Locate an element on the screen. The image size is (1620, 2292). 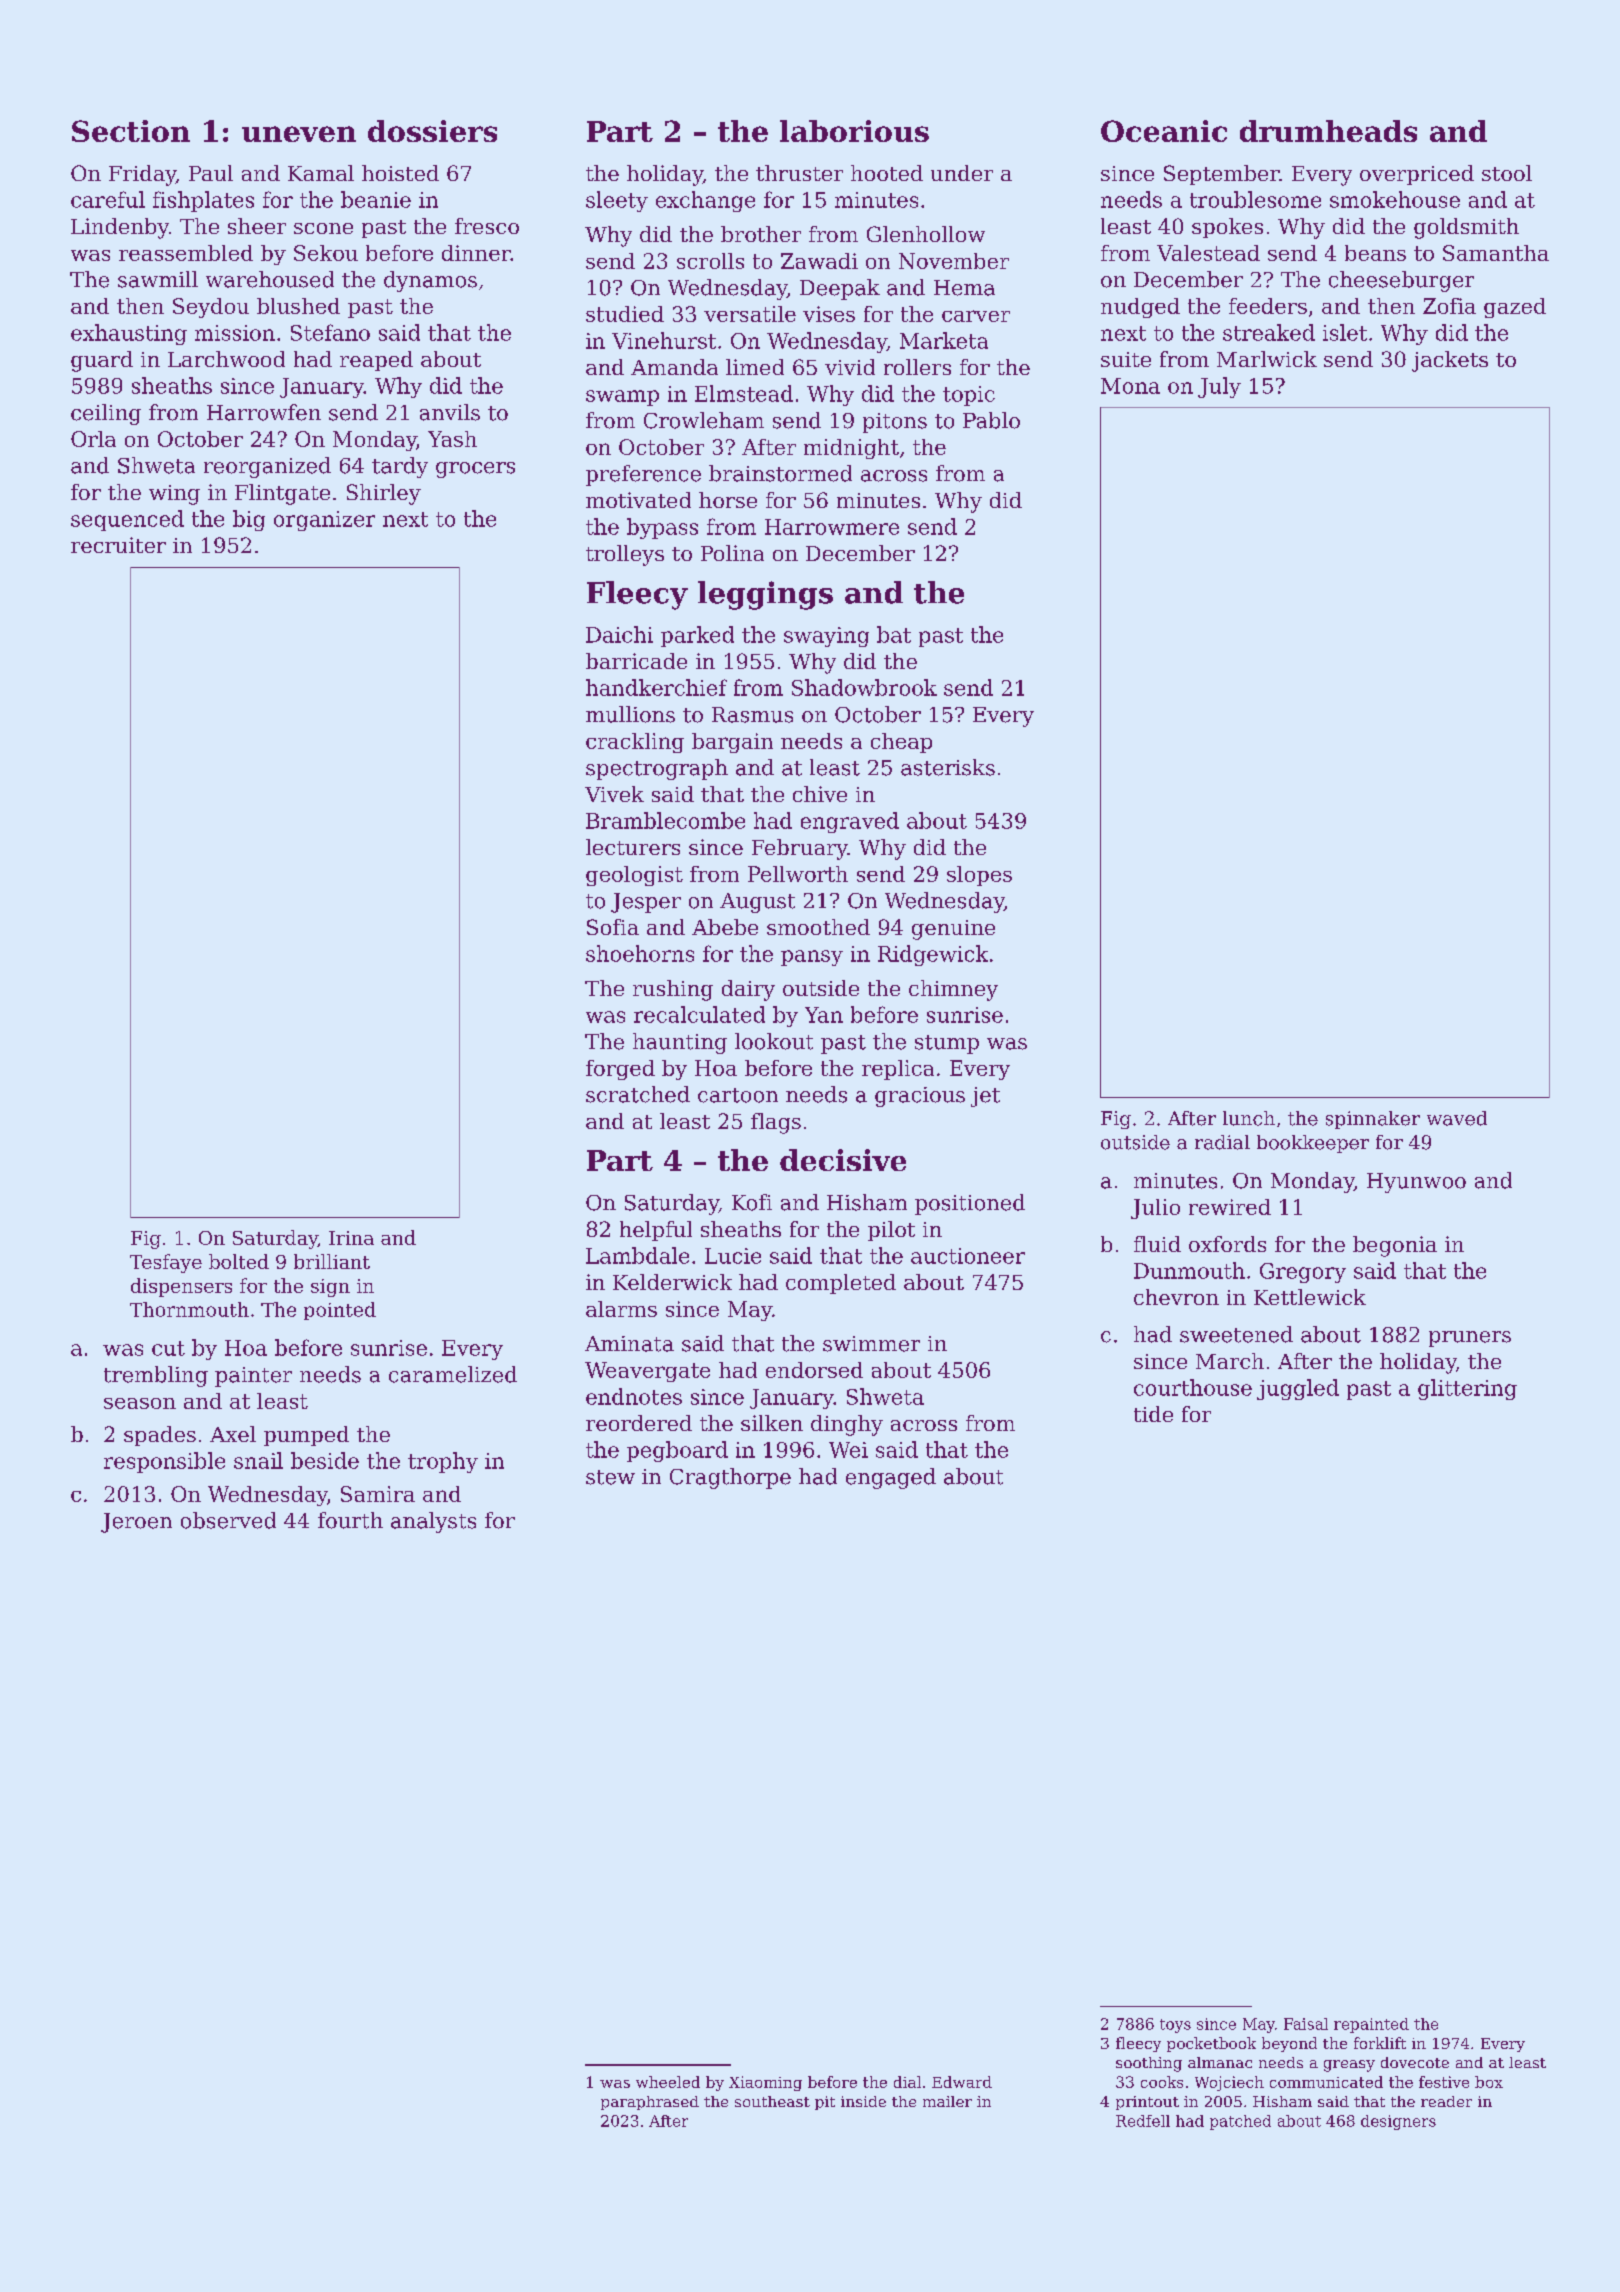
trolleys is located at coordinates (625, 555).
